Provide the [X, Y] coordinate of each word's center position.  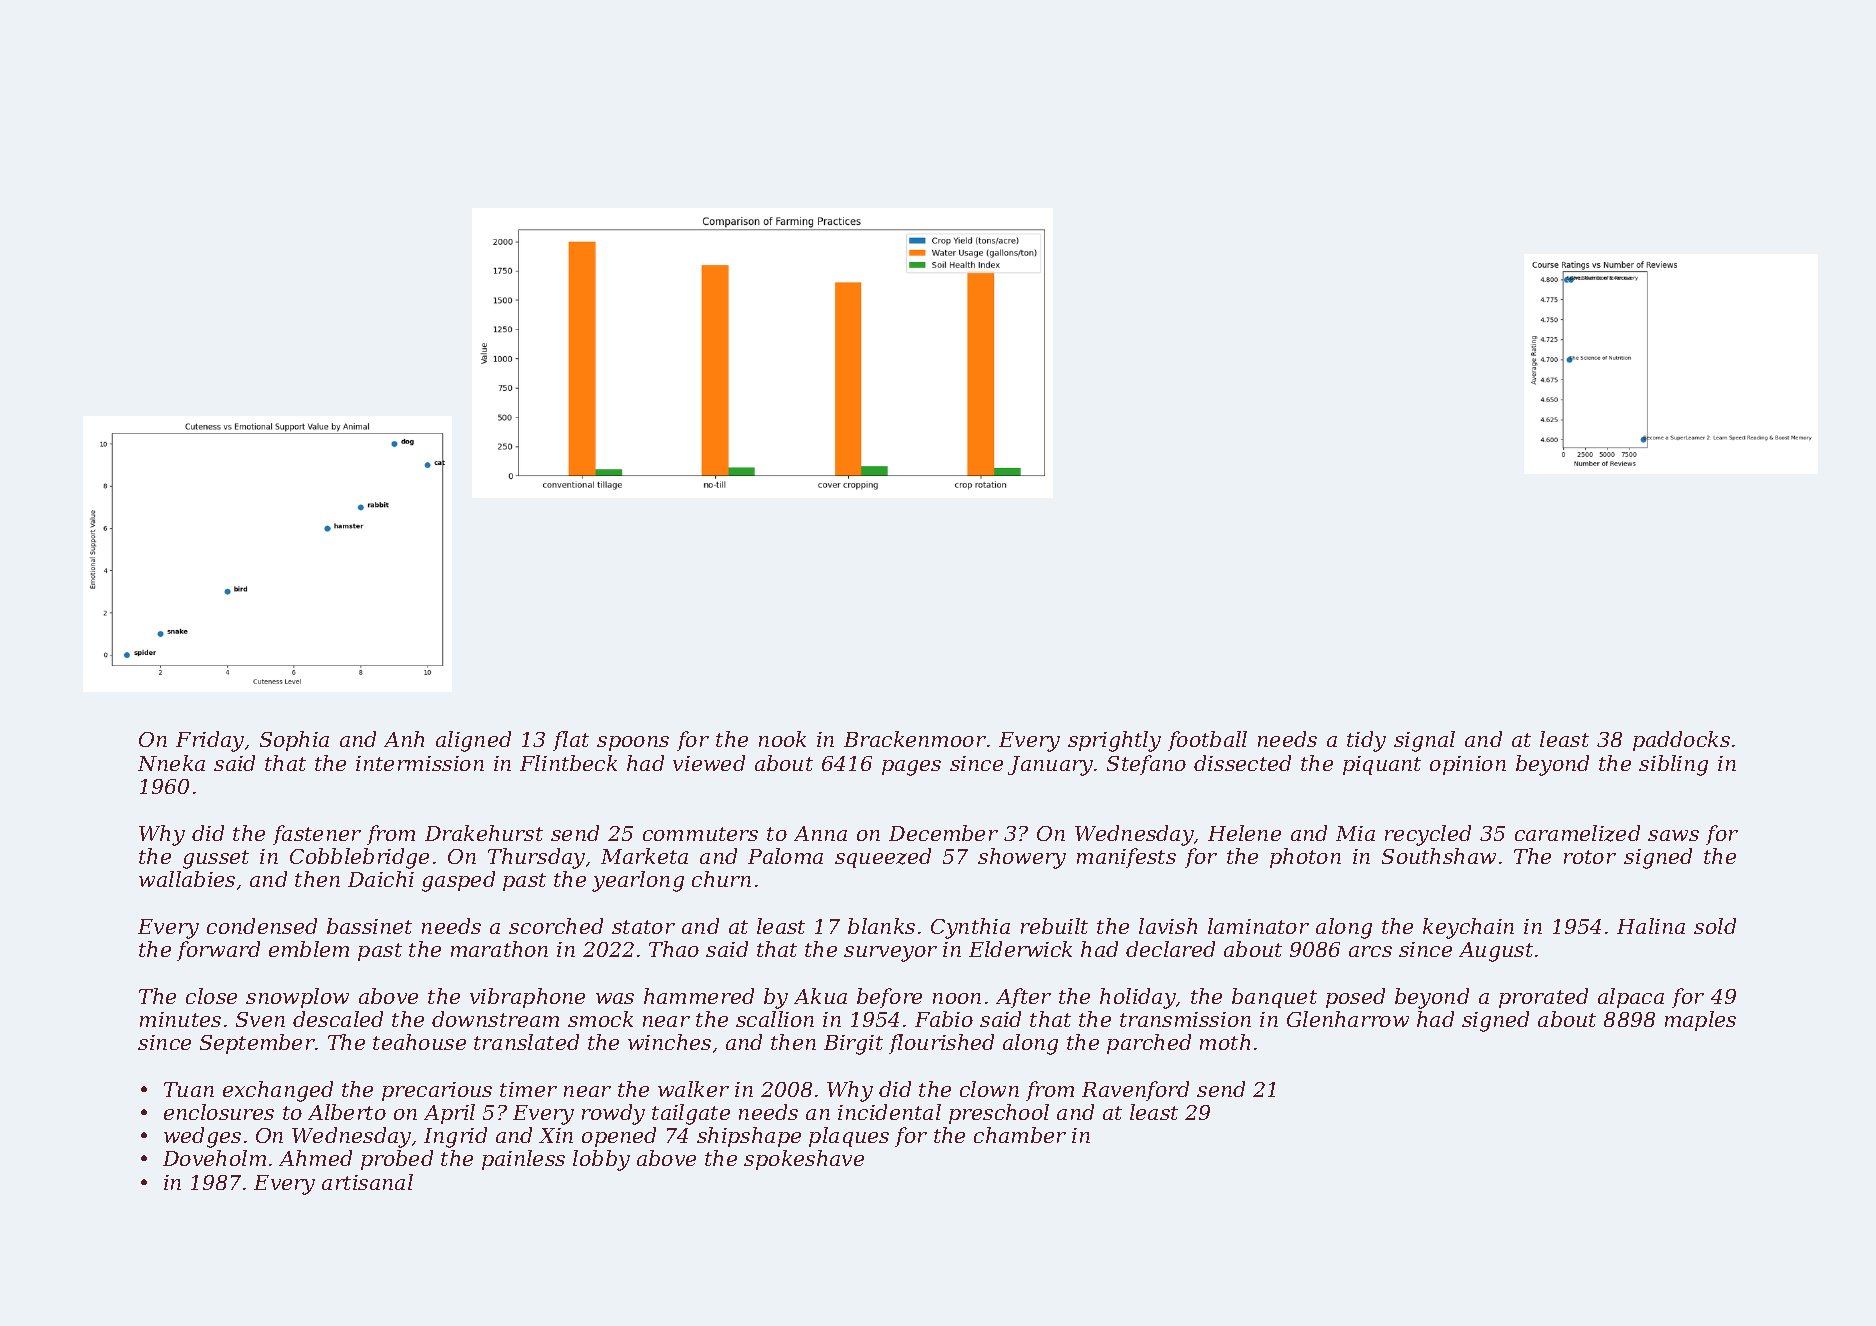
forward [218, 951]
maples [1700, 1021]
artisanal [367, 1182]
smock [600, 1019]
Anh [404, 739]
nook [782, 739]
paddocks [1681, 741]
